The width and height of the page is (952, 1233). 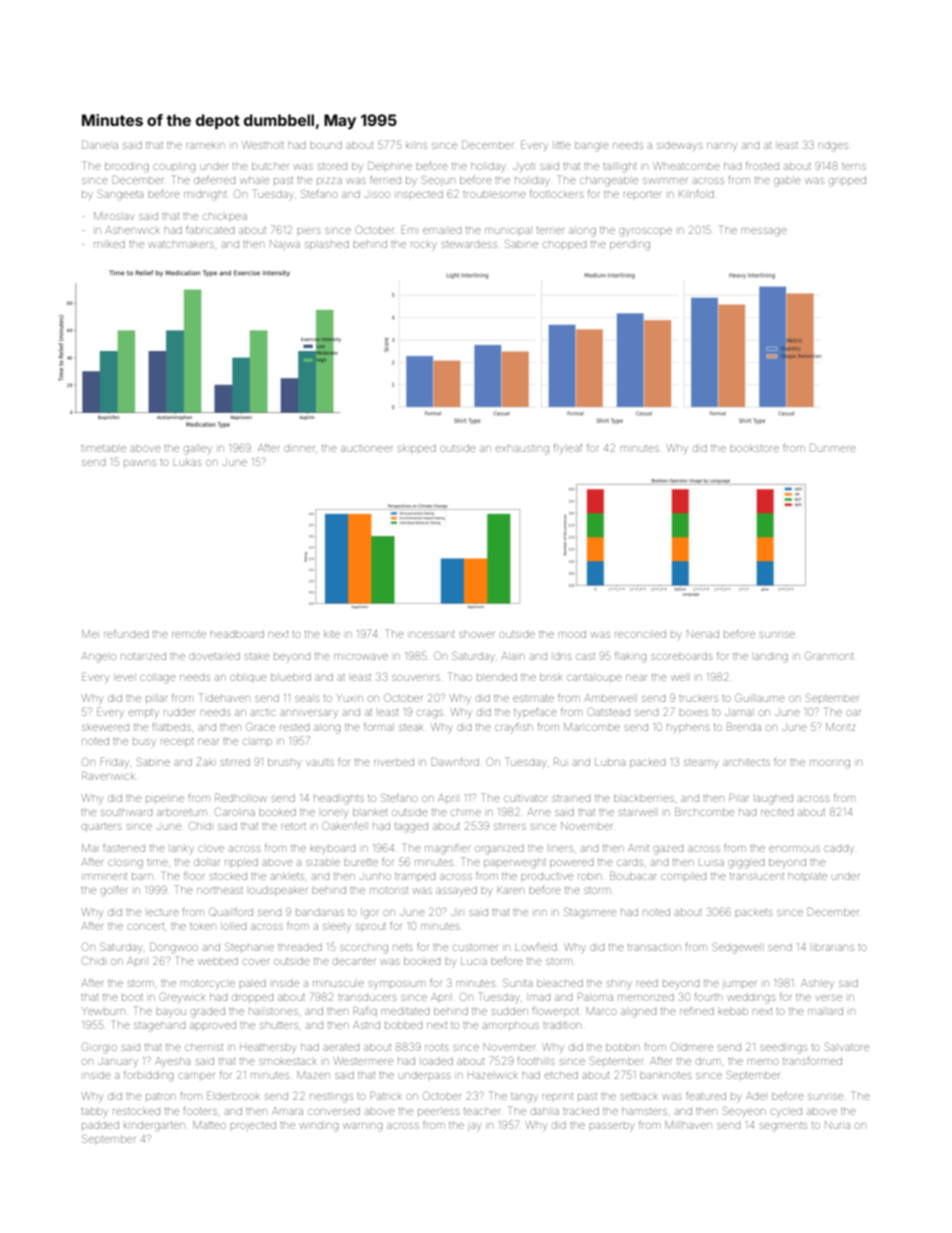 I want to click on truckers, so click(x=698, y=698).
